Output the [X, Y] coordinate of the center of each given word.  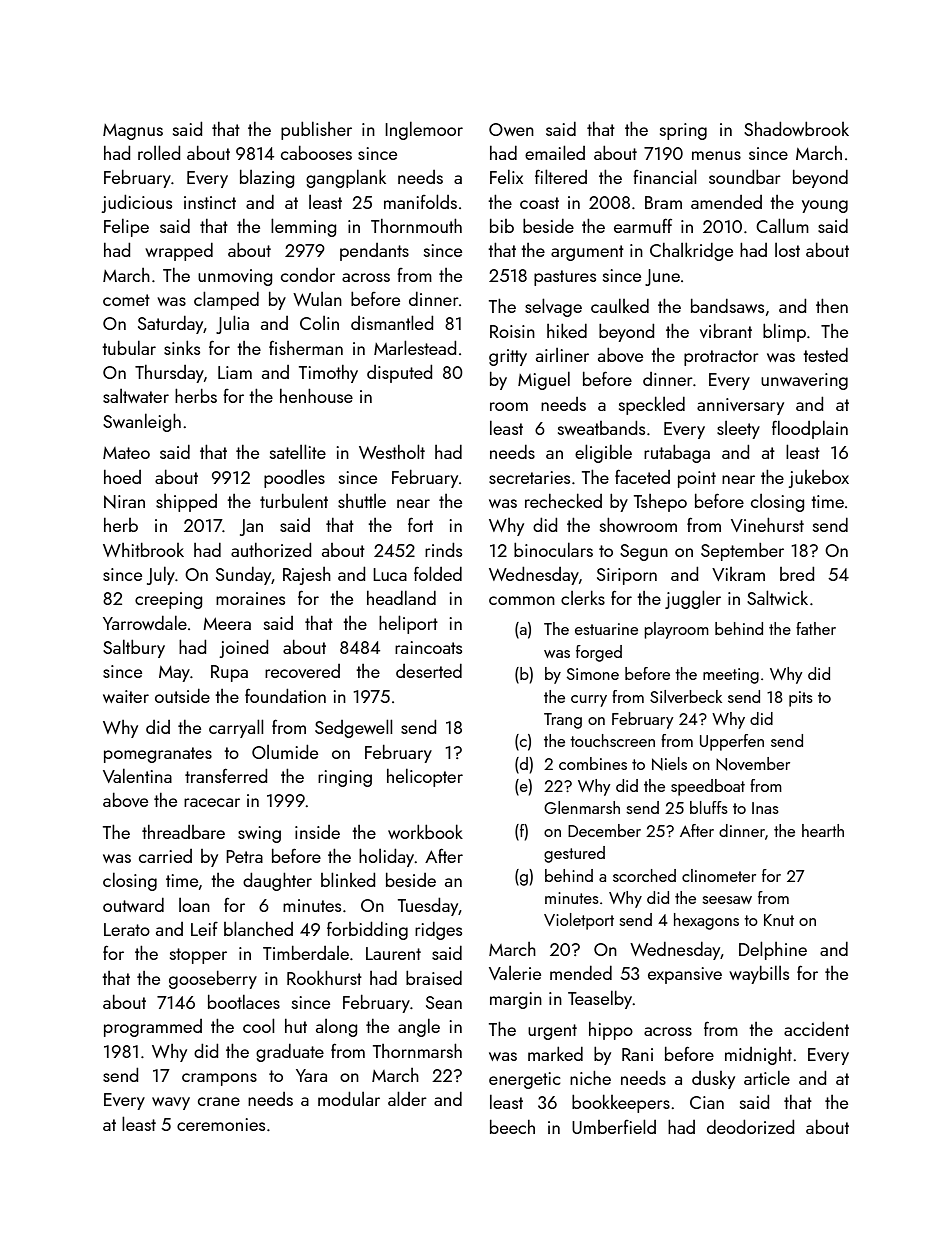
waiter [126, 696]
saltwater [136, 396]
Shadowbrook [796, 128]
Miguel [544, 380]
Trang [563, 721]
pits [801, 699]
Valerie [515, 973]
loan [194, 905]
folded [438, 573]
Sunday [243, 576]
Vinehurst [767, 524]
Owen [511, 129]
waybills [759, 974]
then [832, 305]
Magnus [133, 132]
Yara [311, 1075]
